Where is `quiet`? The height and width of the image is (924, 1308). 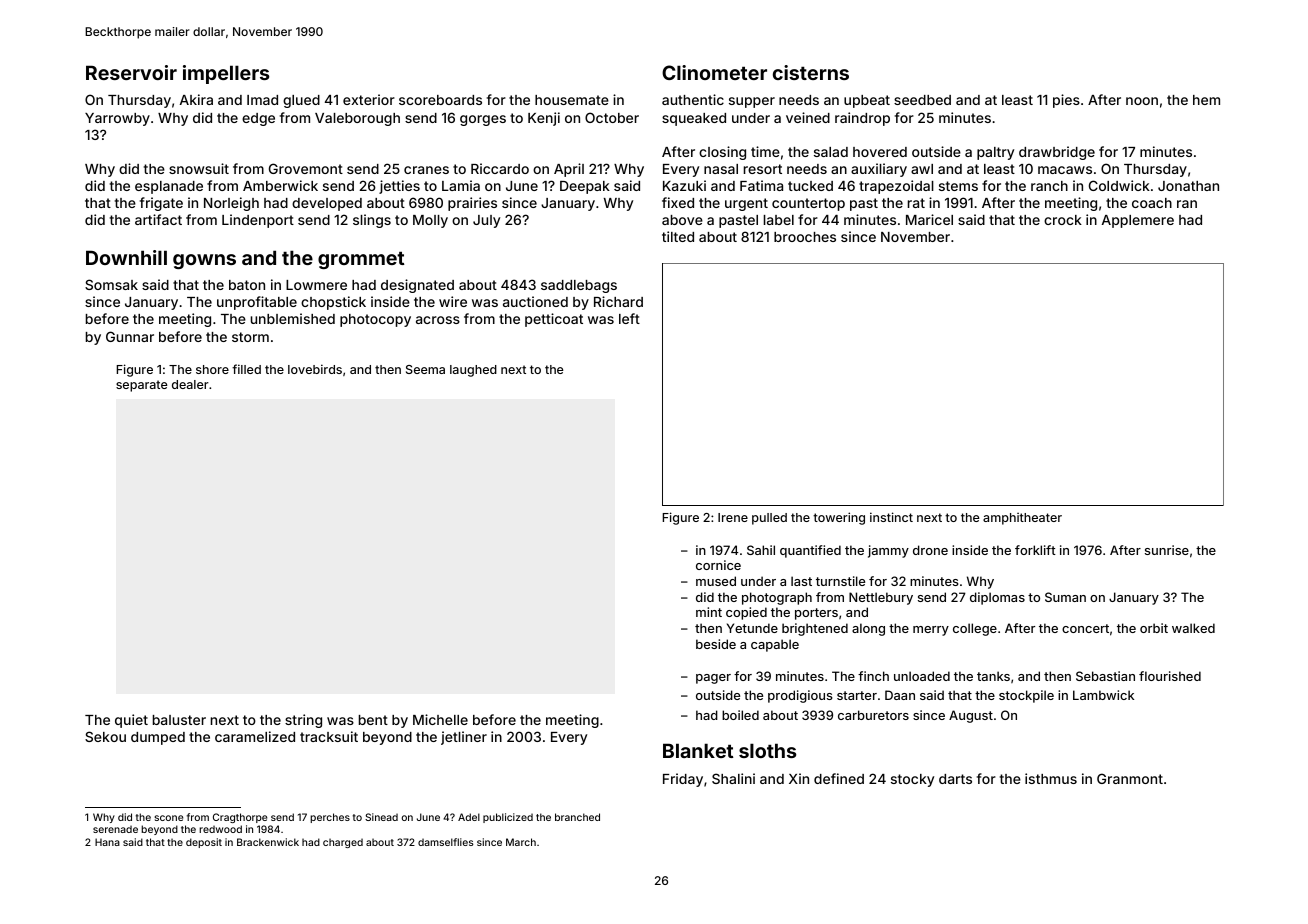 quiet is located at coordinates (131, 721).
